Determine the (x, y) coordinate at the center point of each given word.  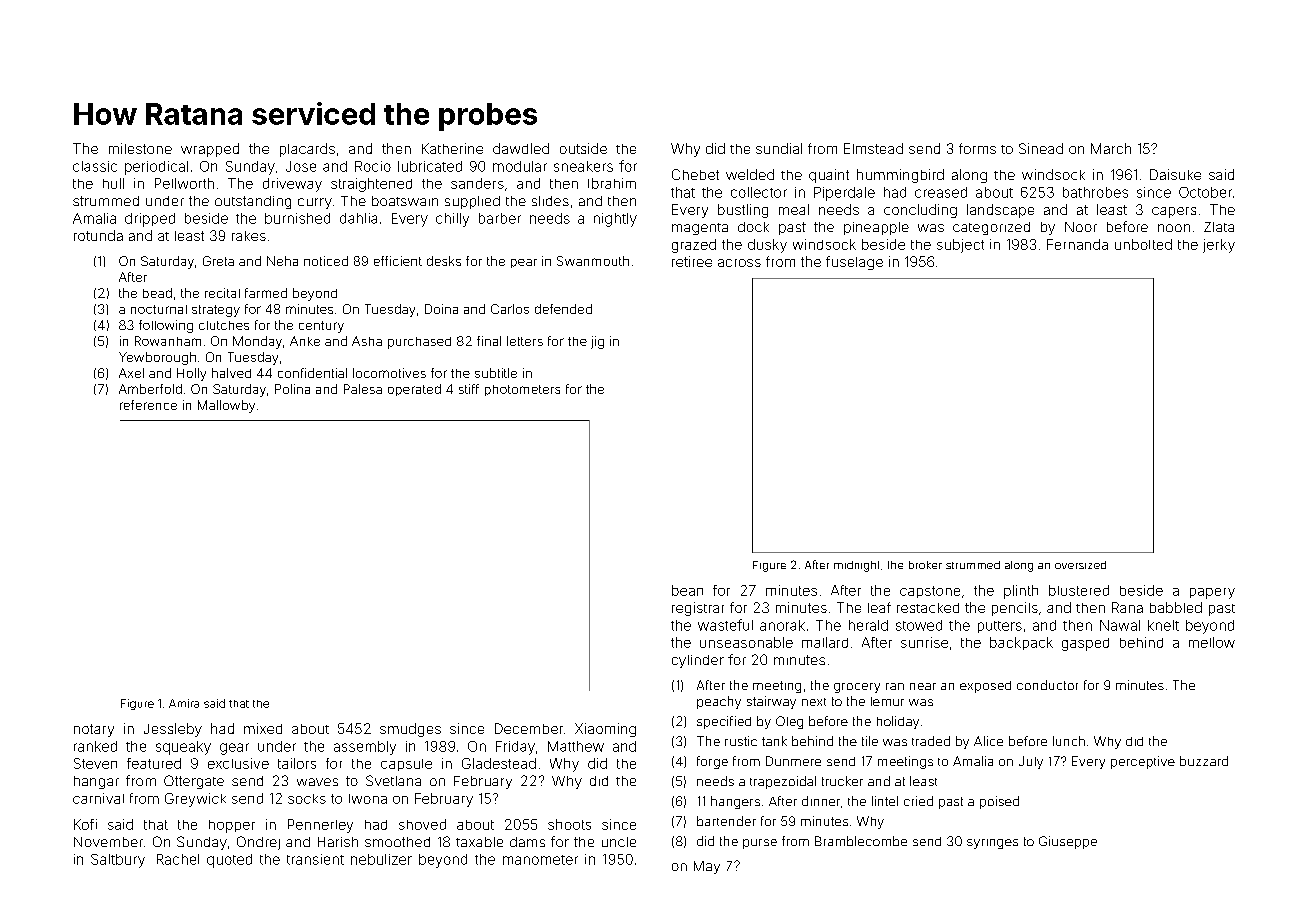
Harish (338, 842)
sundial (779, 148)
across (739, 263)
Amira (184, 703)
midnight (856, 566)
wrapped (210, 150)
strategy (216, 311)
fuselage (854, 263)
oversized (1080, 565)
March (1111, 148)
